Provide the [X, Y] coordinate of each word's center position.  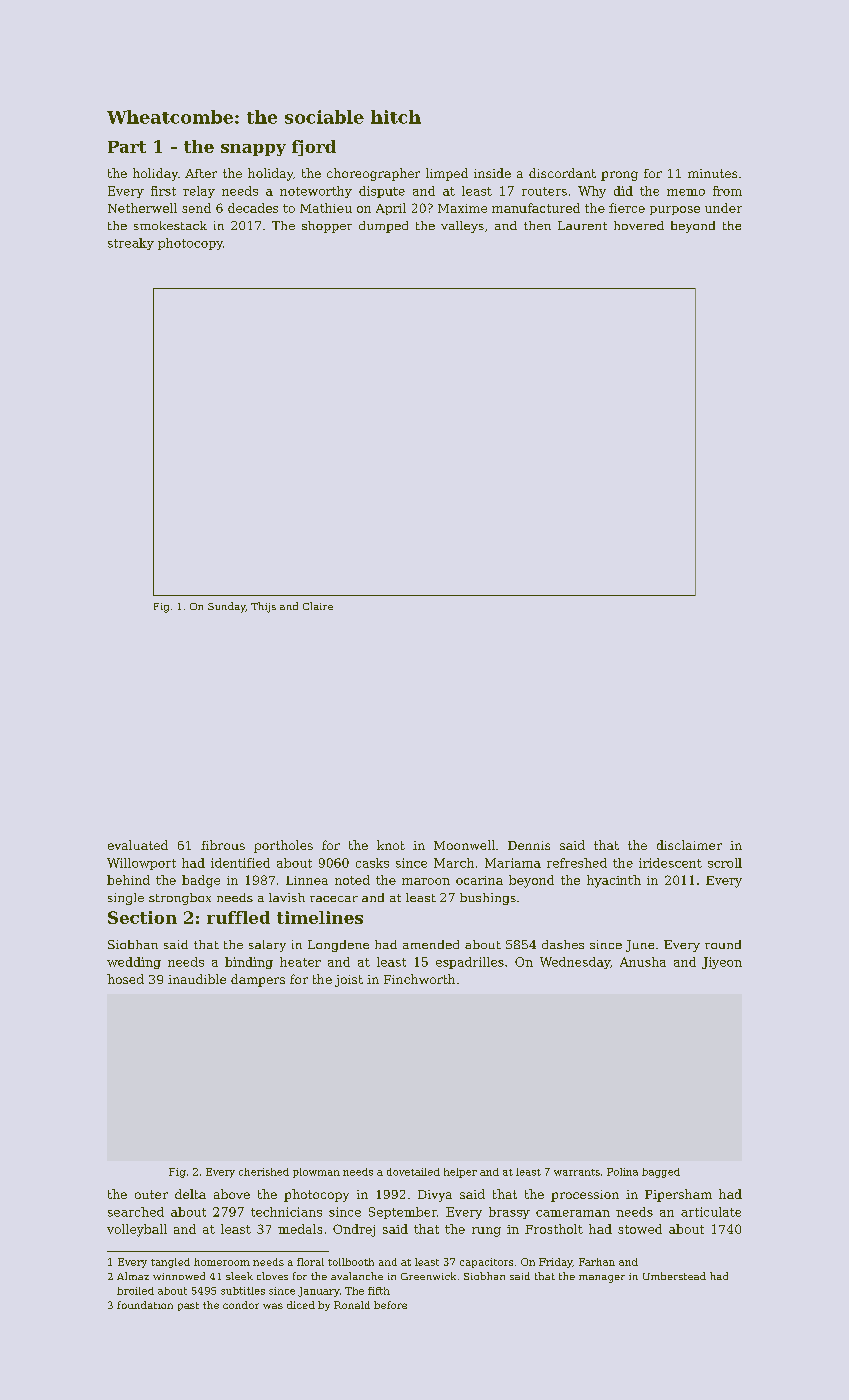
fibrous [223, 845]
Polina [622, 1172]
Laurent [582, 225]
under [723, 208]
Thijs [263, 607]
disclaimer [689, 845]
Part [127, 147]
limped [447, 174]
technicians [286, 1212]
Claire [318, 606]
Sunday [227, 607]
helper [460, 1173]
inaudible [197, 979]
